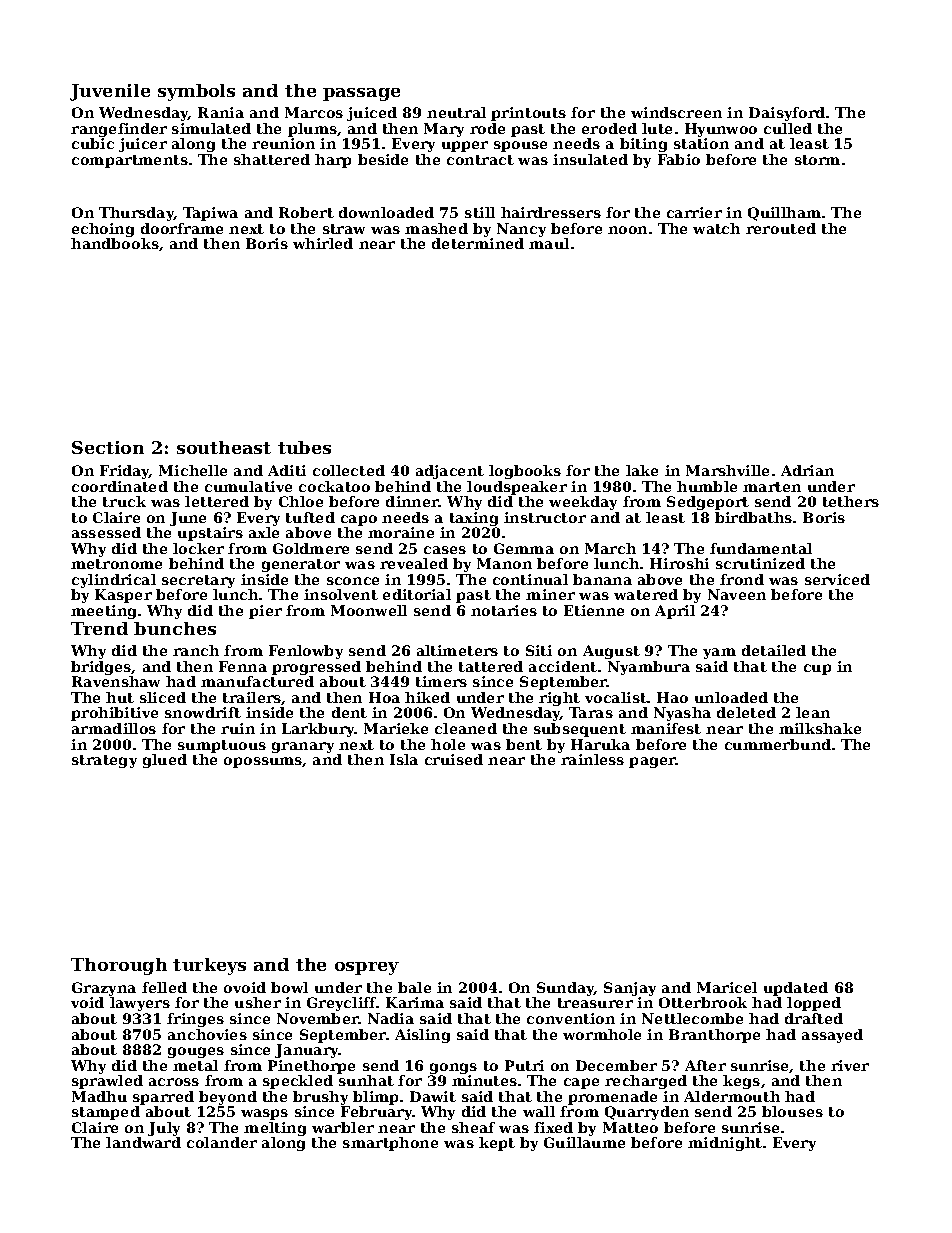 The height and width of the document is (1233, 952). What do you see at coordinates (456, 112) in the document?
I see `neutral` at bounding box center [456, 112].
